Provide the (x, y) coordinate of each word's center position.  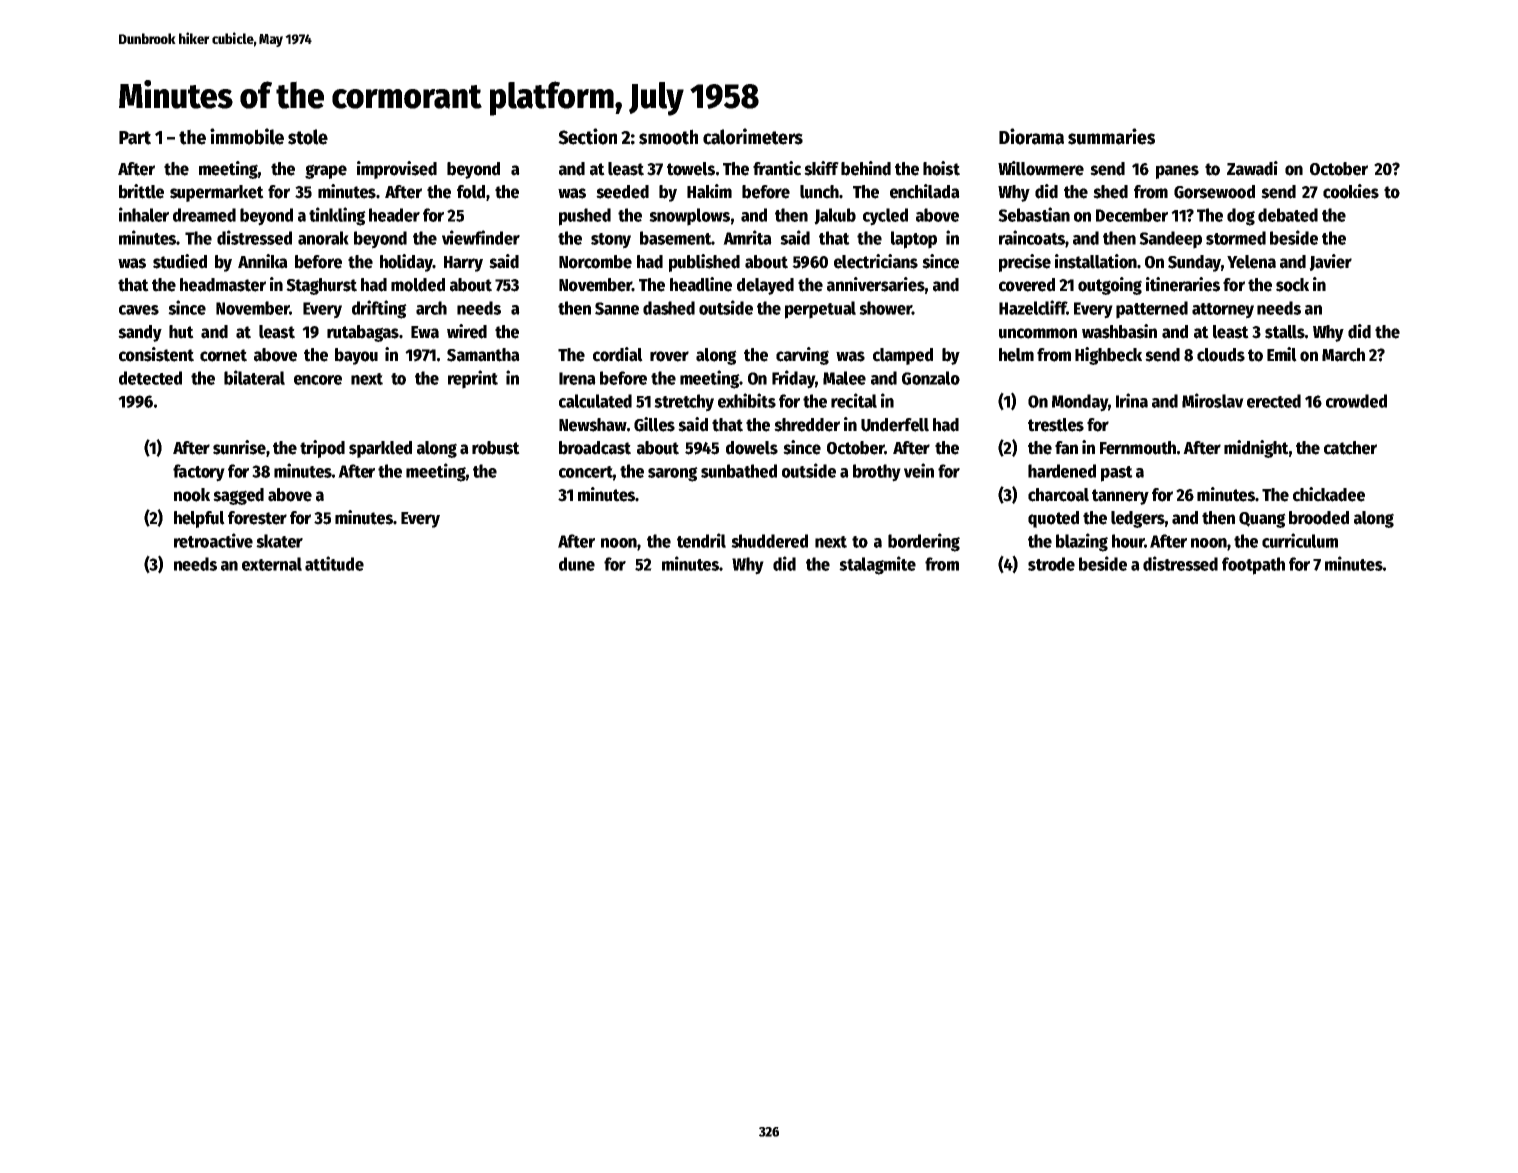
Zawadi (1252, 168)
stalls (1285, 332)
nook (192, 495)
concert (586, 472)
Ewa (425, 332)
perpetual (820, 310)
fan (1066, 448)
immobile (247, 136)
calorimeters (753, 136)
